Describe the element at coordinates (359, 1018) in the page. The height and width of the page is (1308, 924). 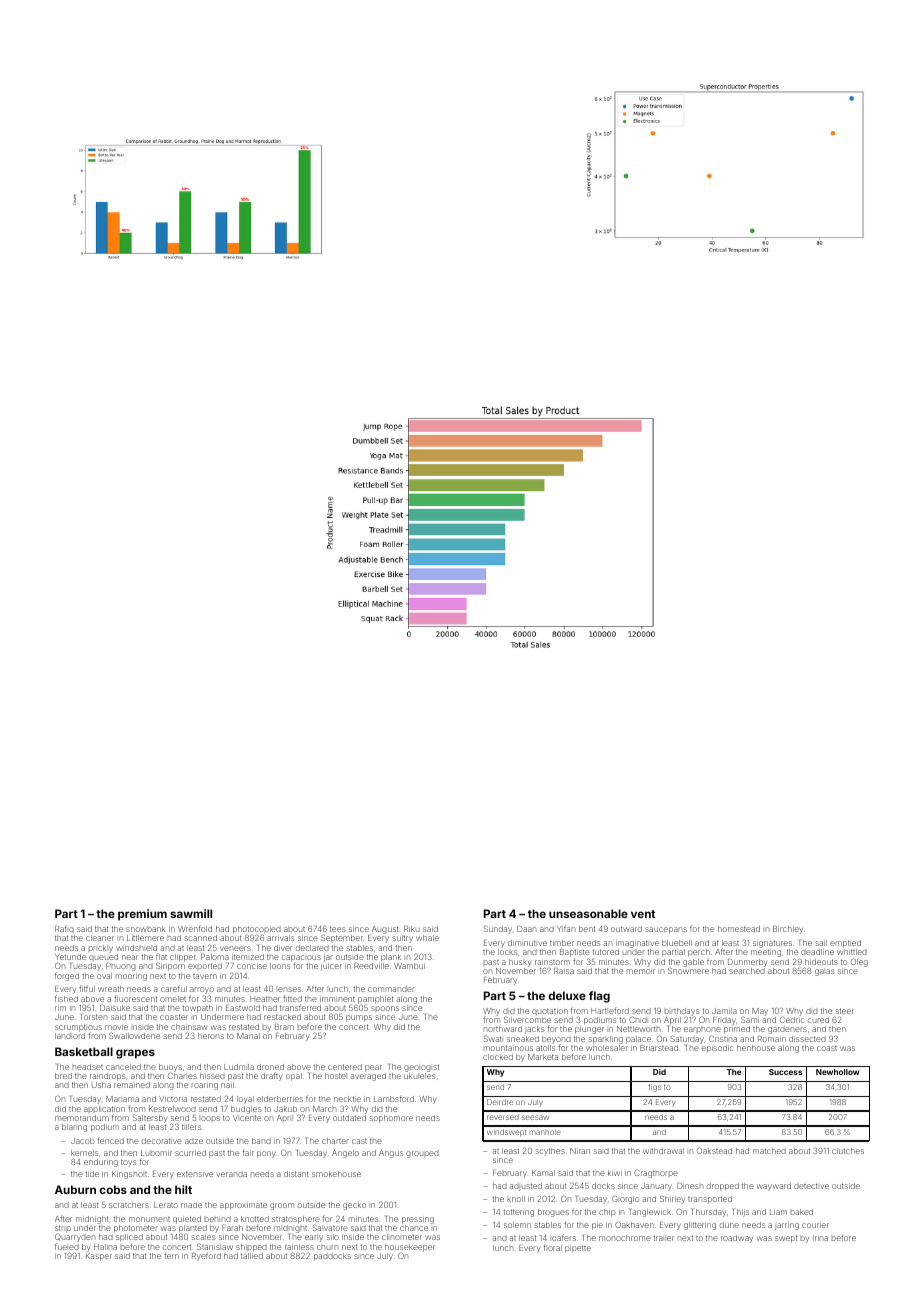
I see `pumps` at that location.
